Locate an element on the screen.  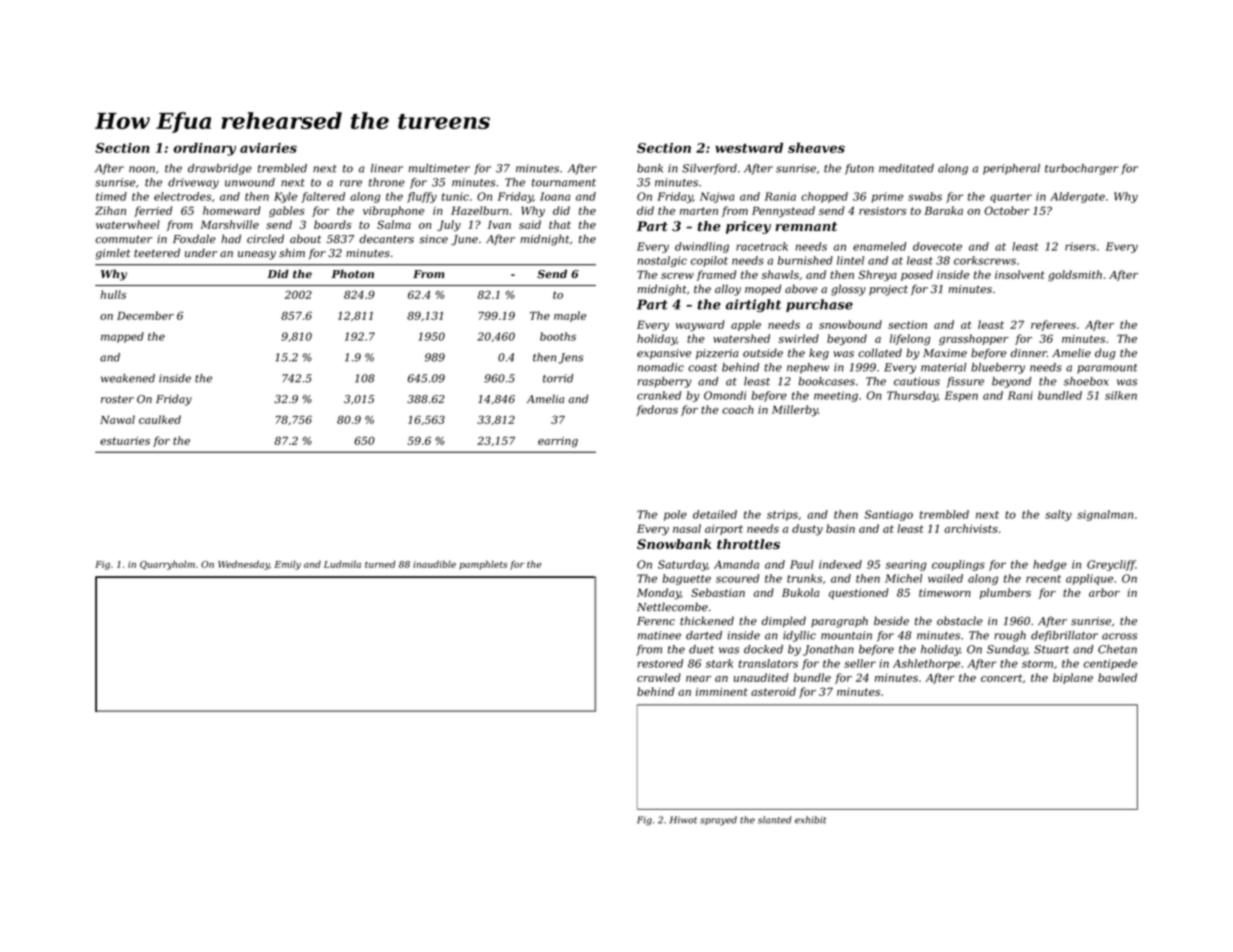
multimeter is located at coordinates (439, 168).
